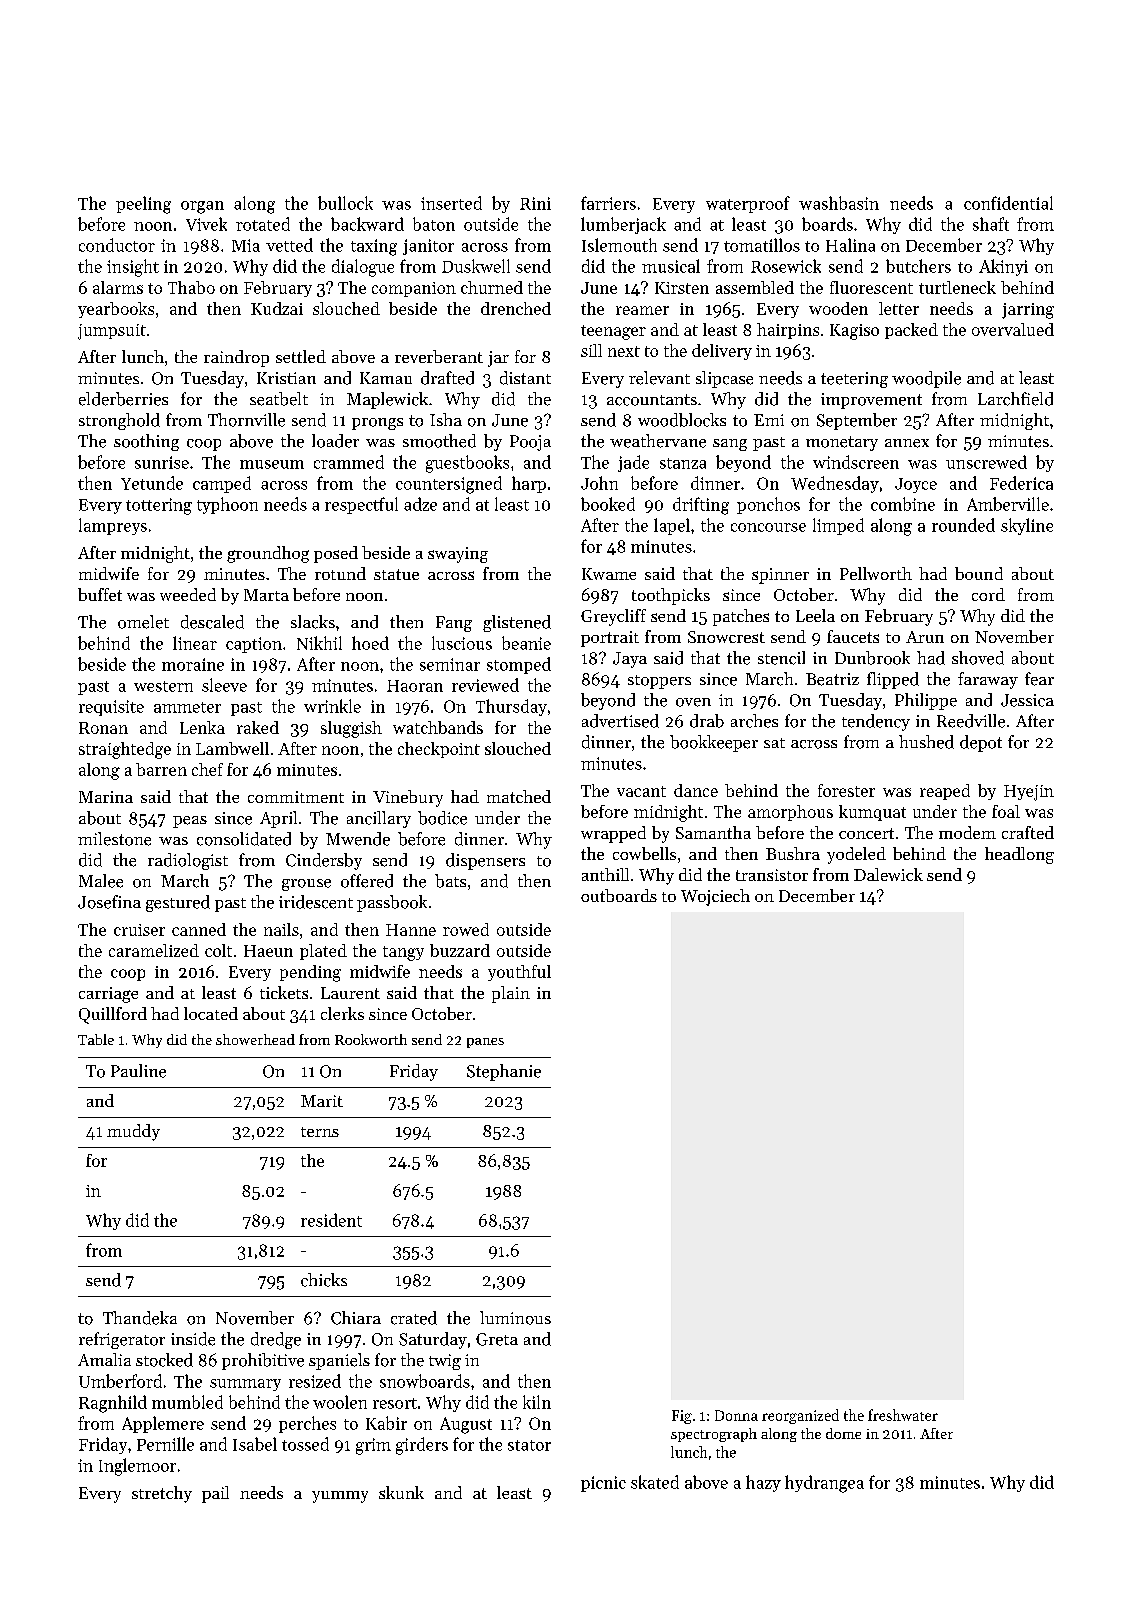 This screenshot has height=1601, width=1132. What do you see at coordinates (1019, 855) in the screenshot?
I see `headlong` at bounding box center [1019, 855].
